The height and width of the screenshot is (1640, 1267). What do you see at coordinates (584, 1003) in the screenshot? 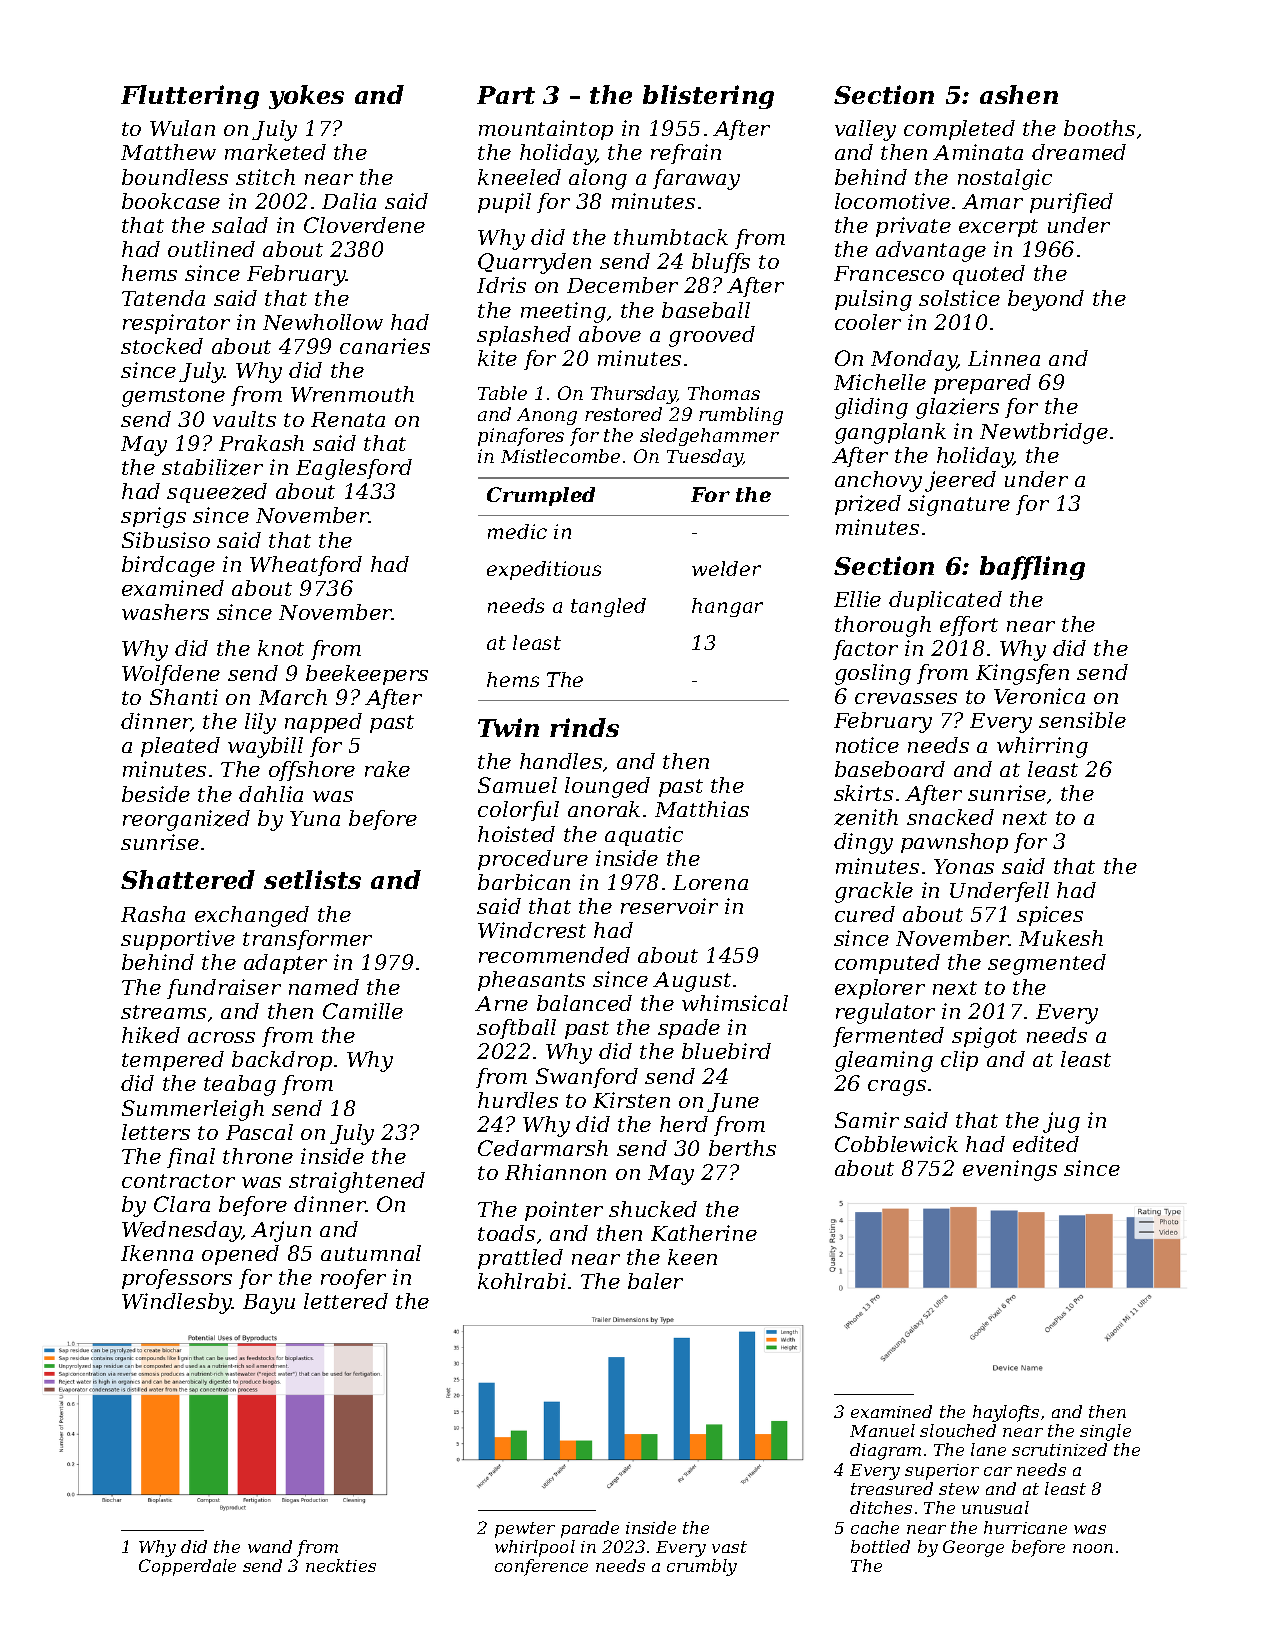
I see `balanced` at bounding box center [584, 1003].
